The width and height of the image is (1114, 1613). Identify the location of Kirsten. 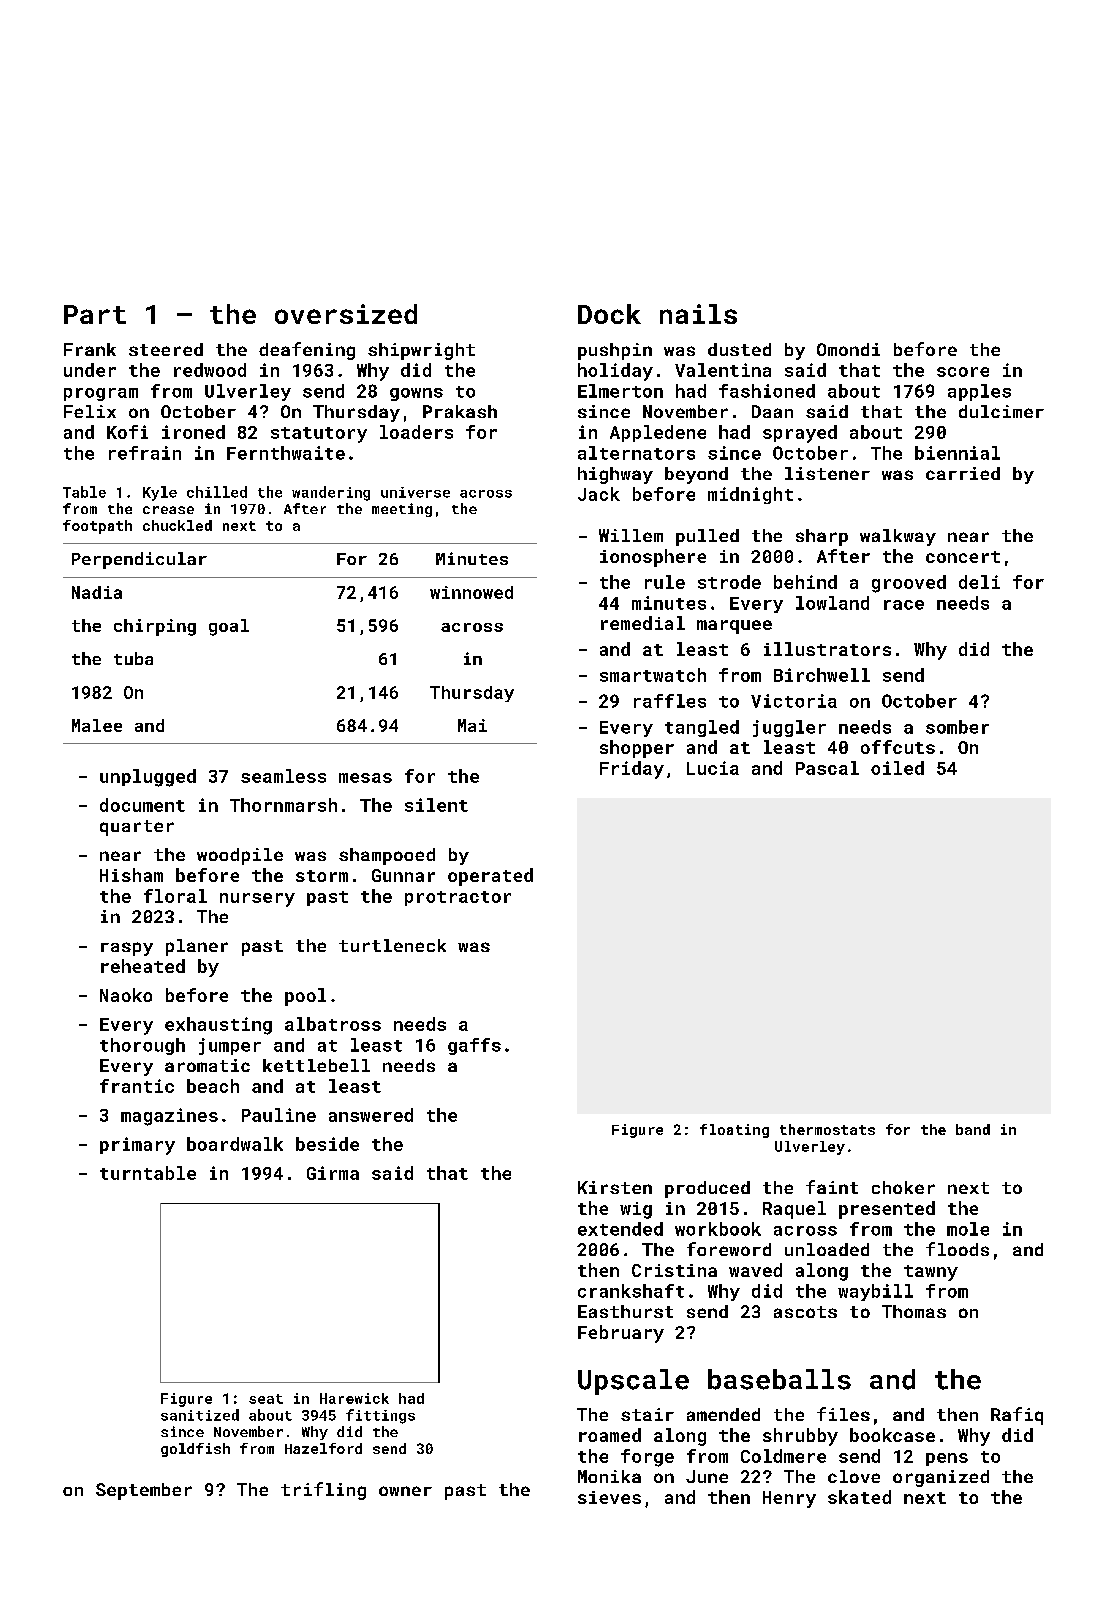
(615, 1187).
